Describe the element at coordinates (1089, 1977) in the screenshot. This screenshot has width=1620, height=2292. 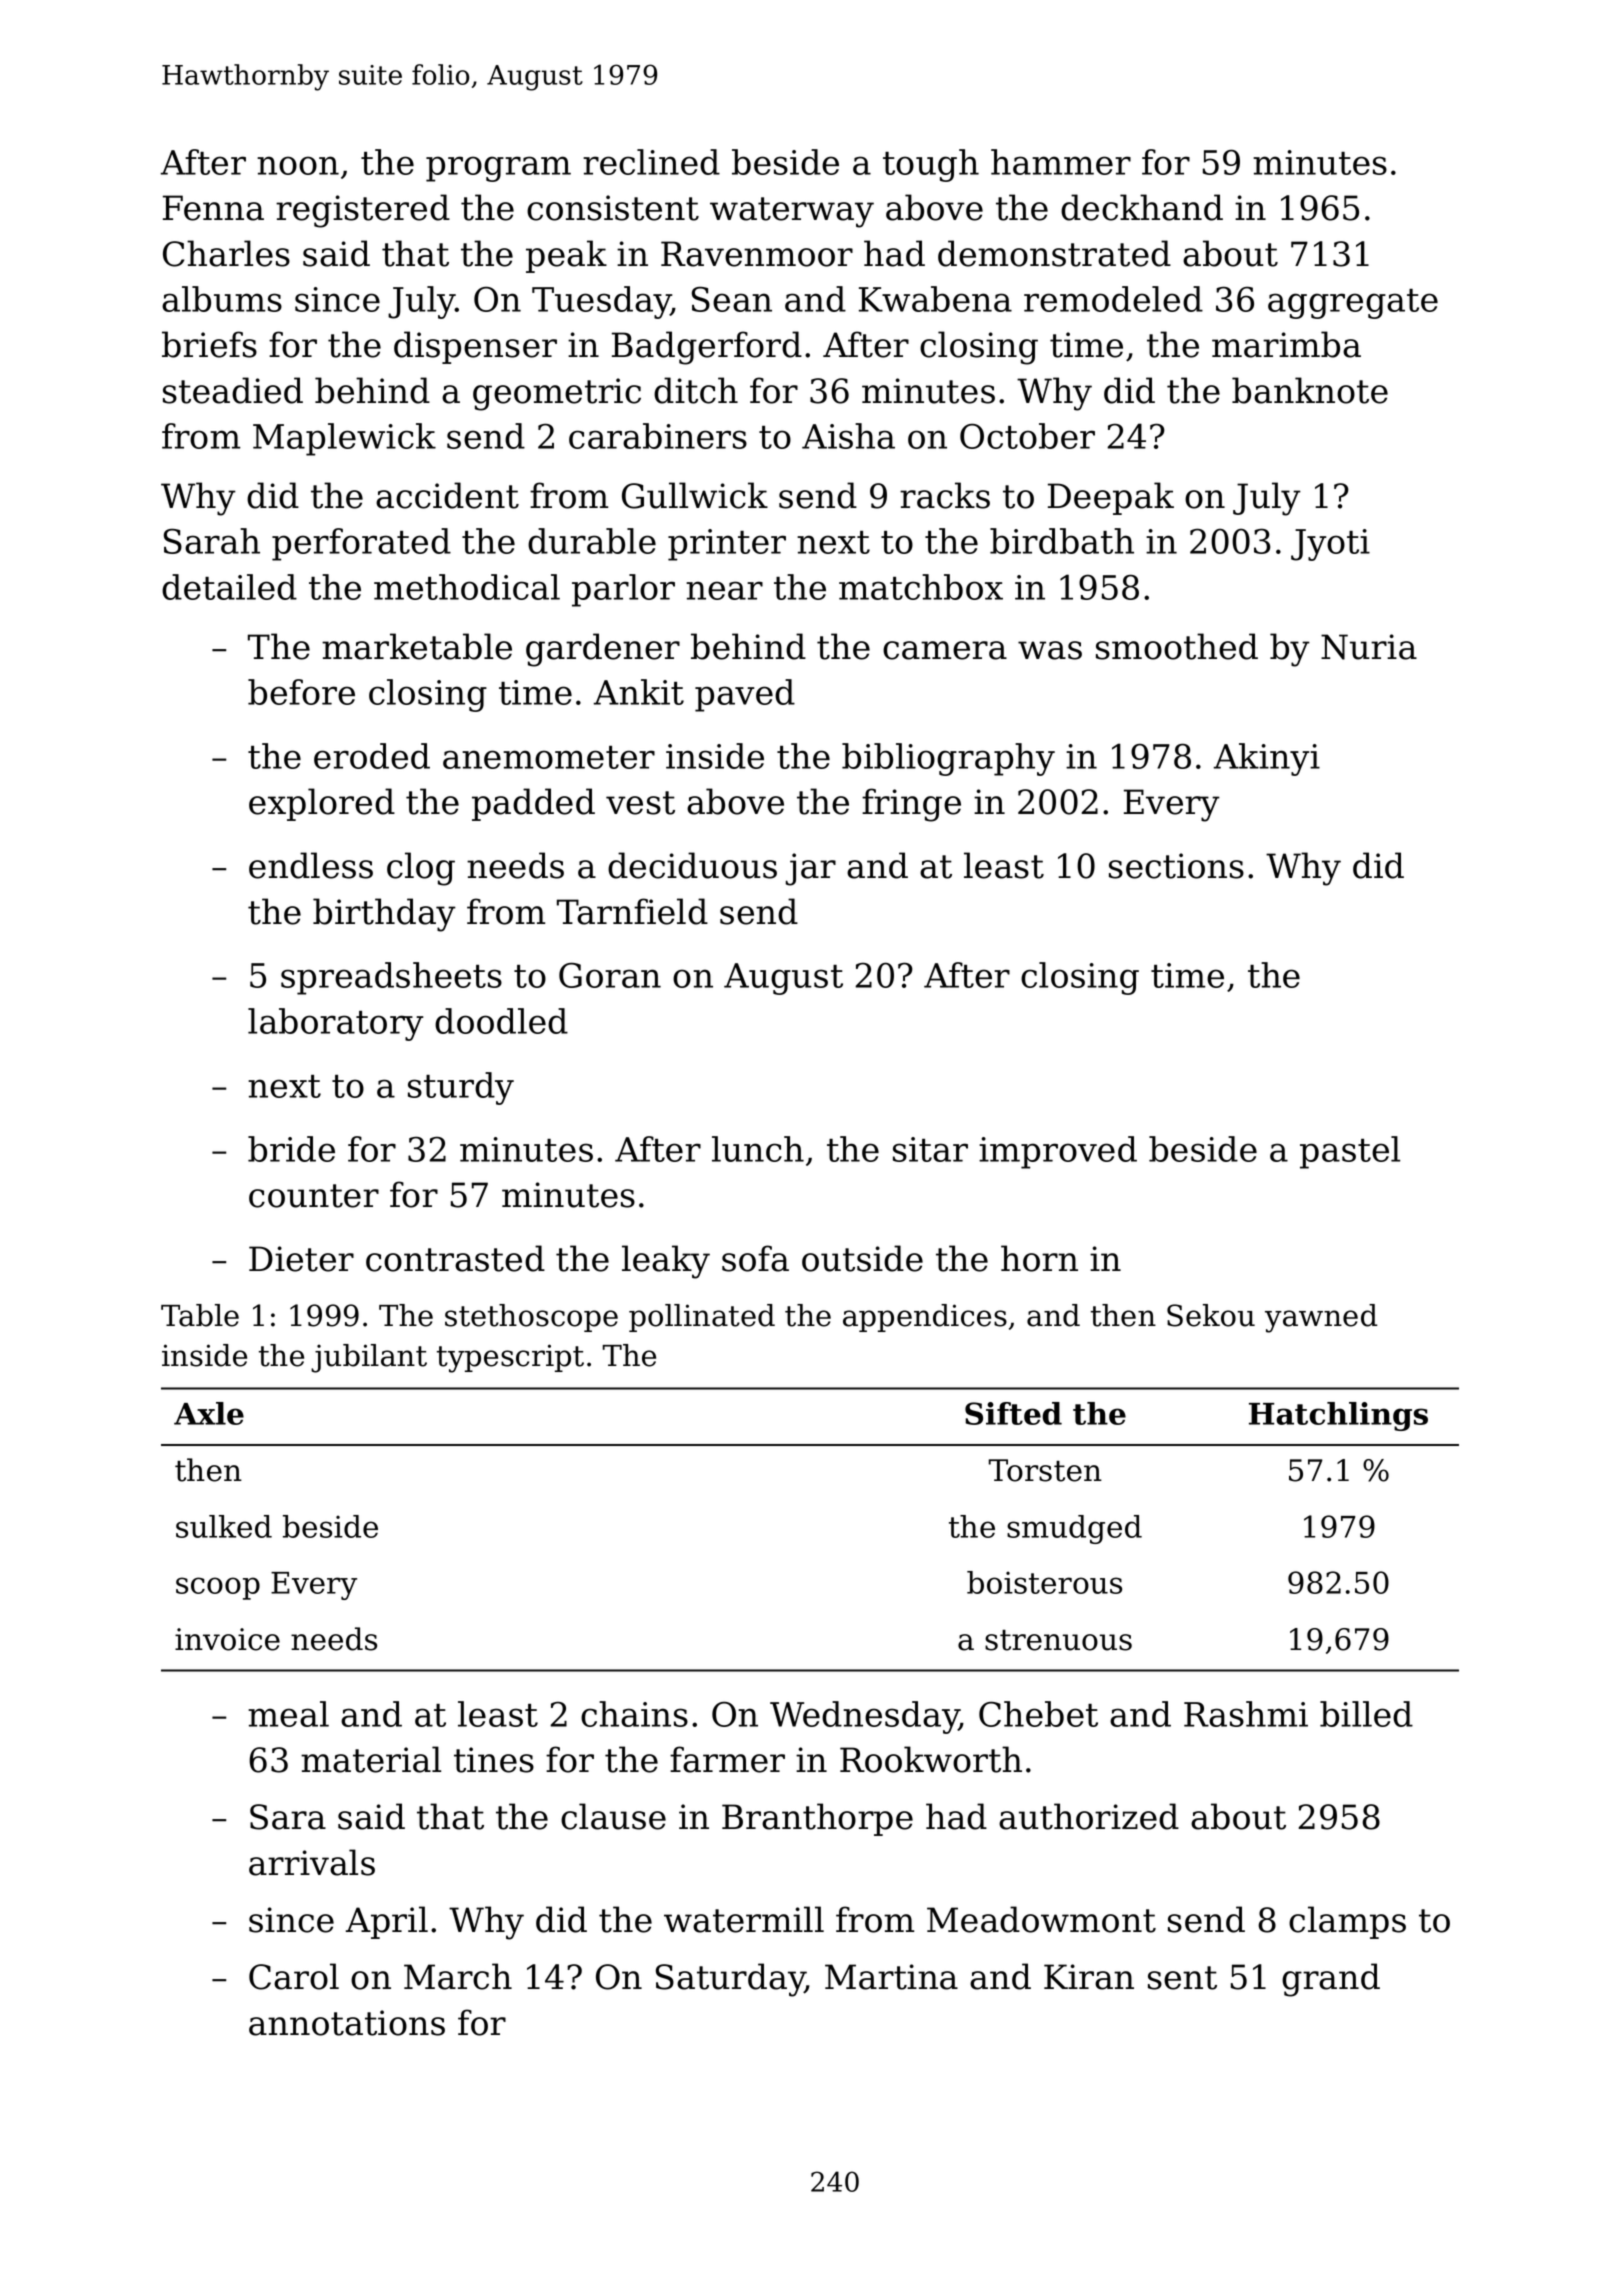
I see `Kiran` at that location.
